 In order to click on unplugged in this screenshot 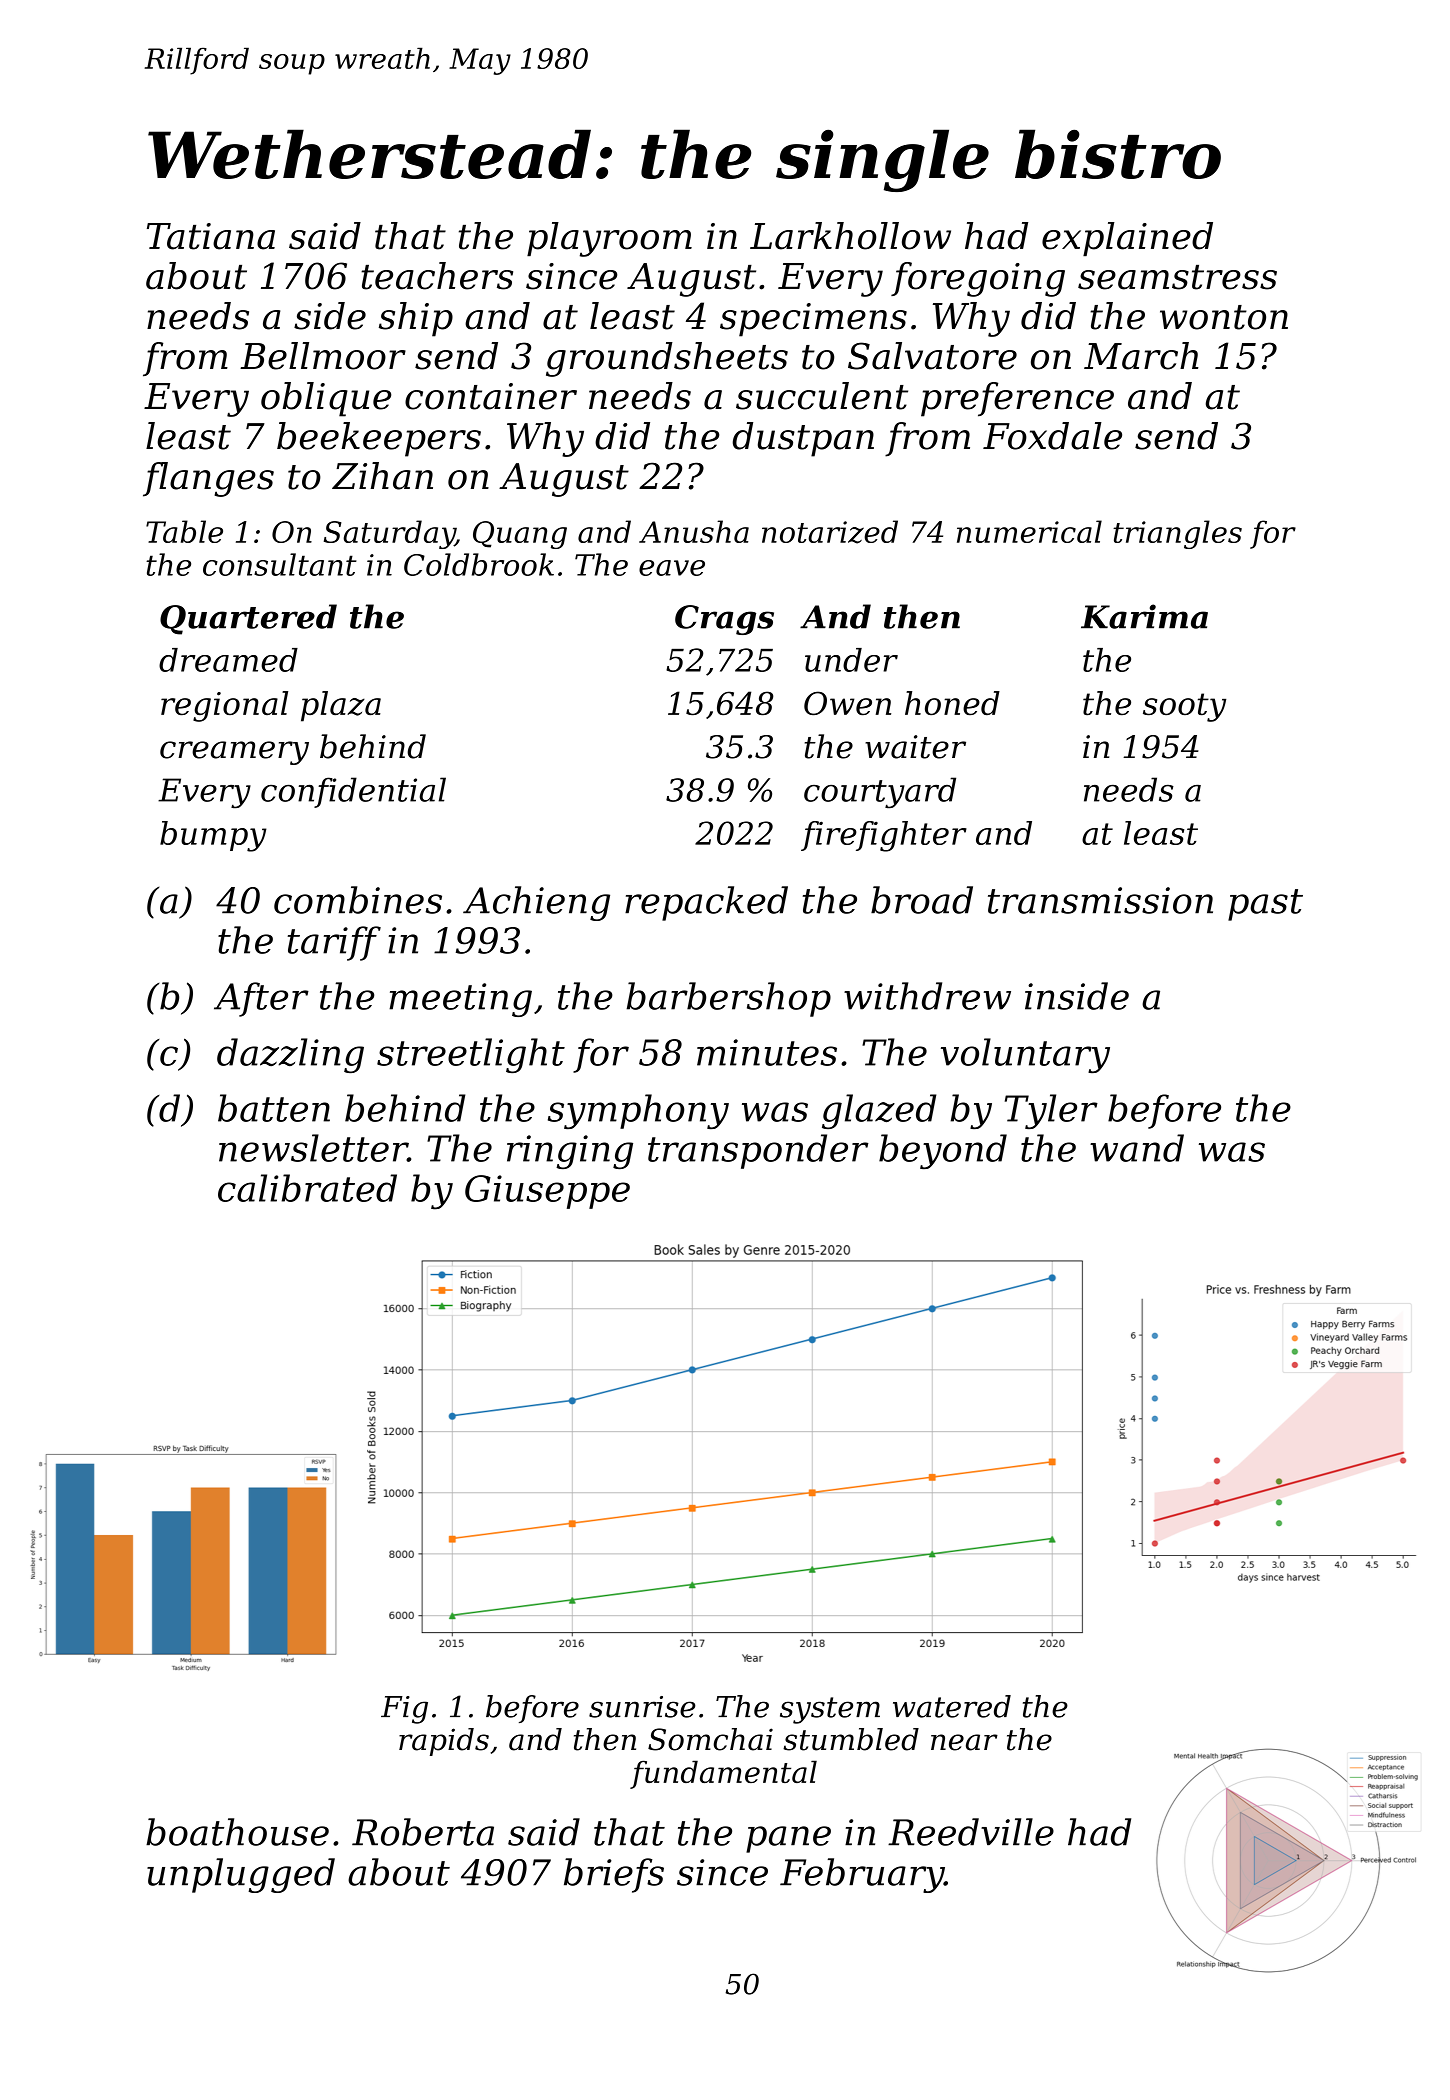, I will do `click(241, 1875)`.
